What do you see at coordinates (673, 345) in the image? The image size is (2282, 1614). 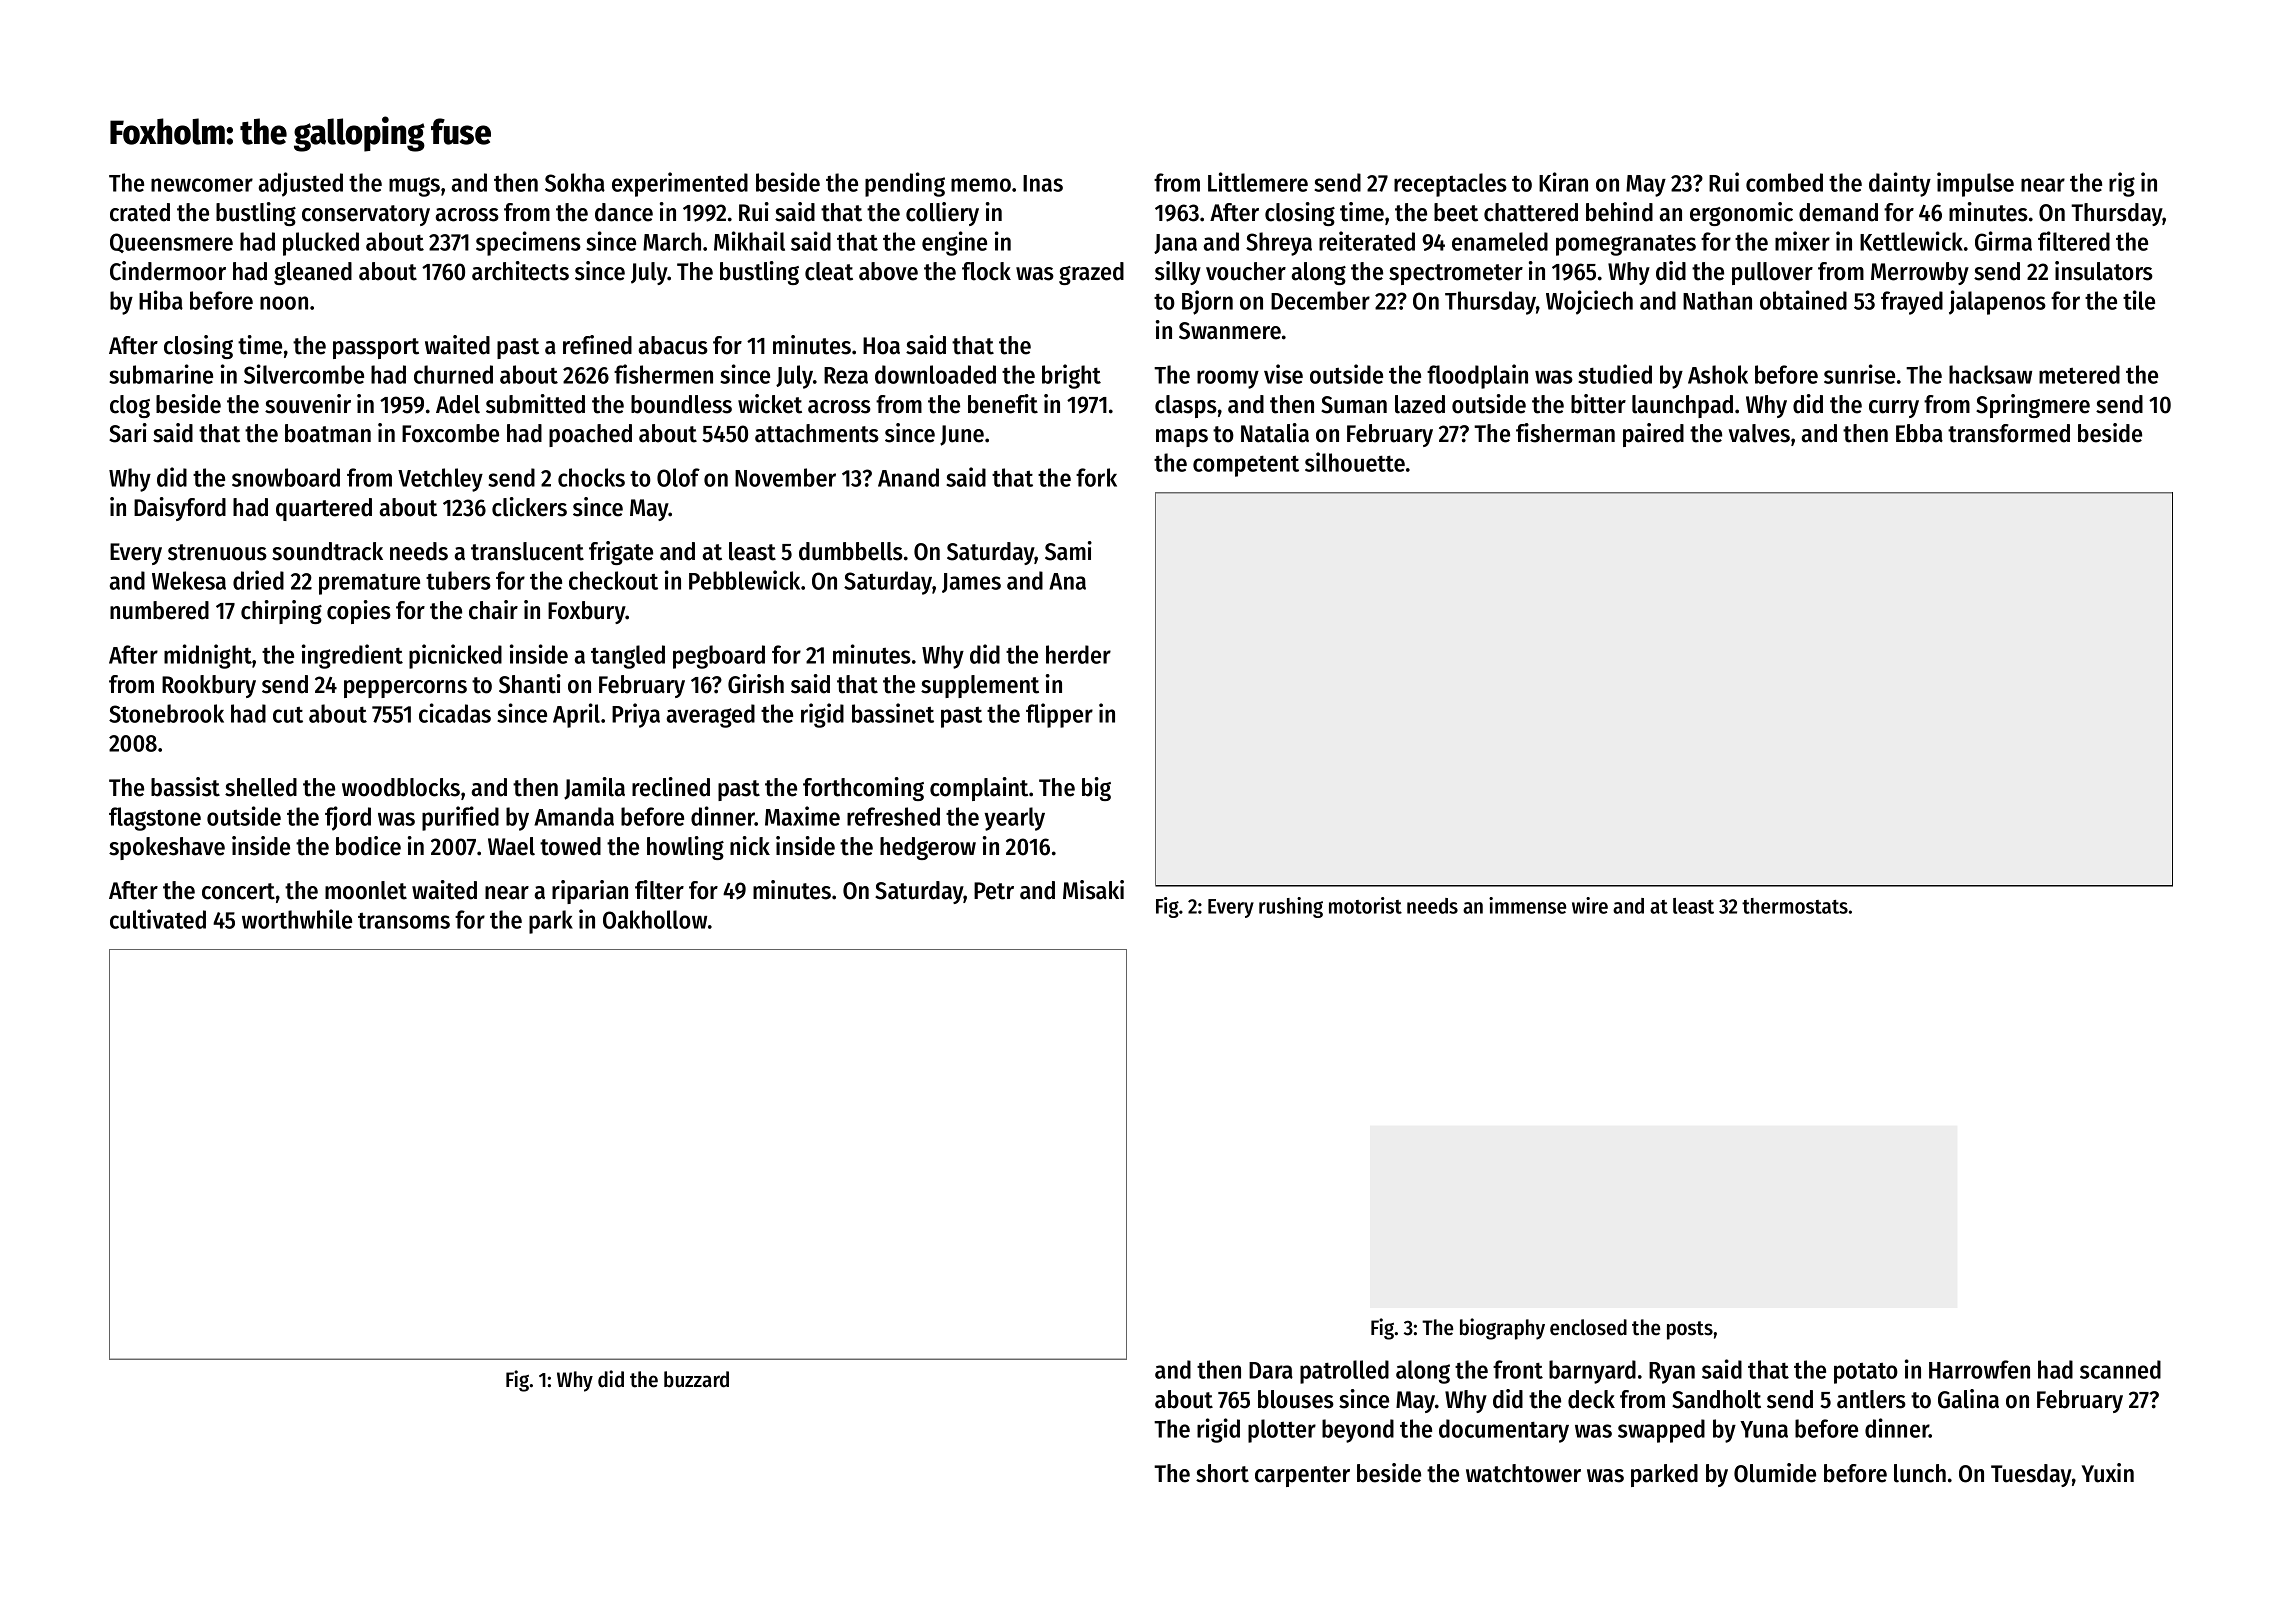 I see `abacus` at bounding box center [673, 345].
